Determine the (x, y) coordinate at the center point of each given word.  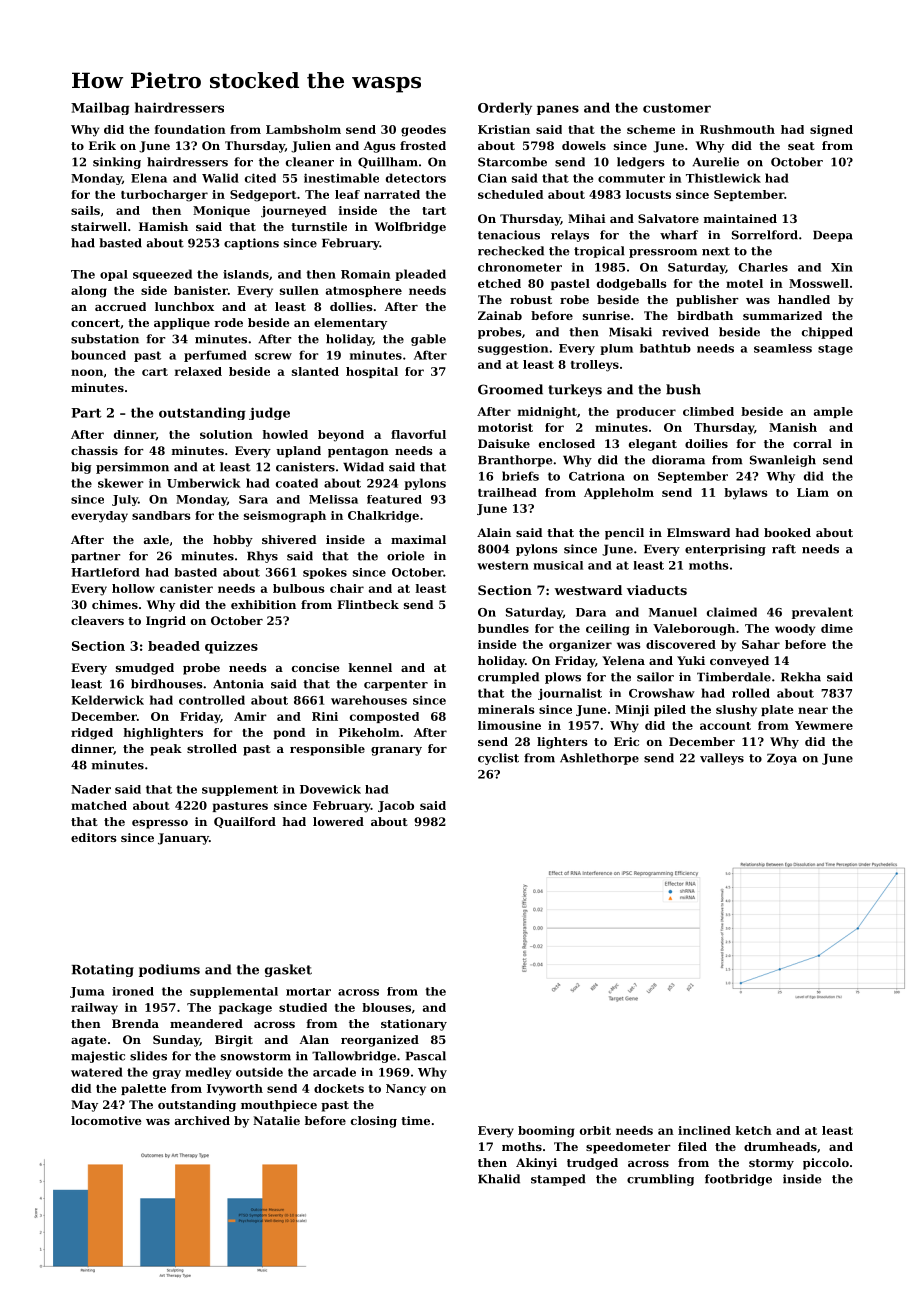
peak (166, 750)
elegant (653, 445)
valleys (722, 759)
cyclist (498, 759)
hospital (372, 372)
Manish (793, 427)
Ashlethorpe (599, 759)
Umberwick (204, 483)
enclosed (567, 443)
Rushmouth (737, 129)
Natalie (276, 1120)
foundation (190, 129)
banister (201, 290)
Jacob (396, 806)
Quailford (245, 822)
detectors (416, 178)
